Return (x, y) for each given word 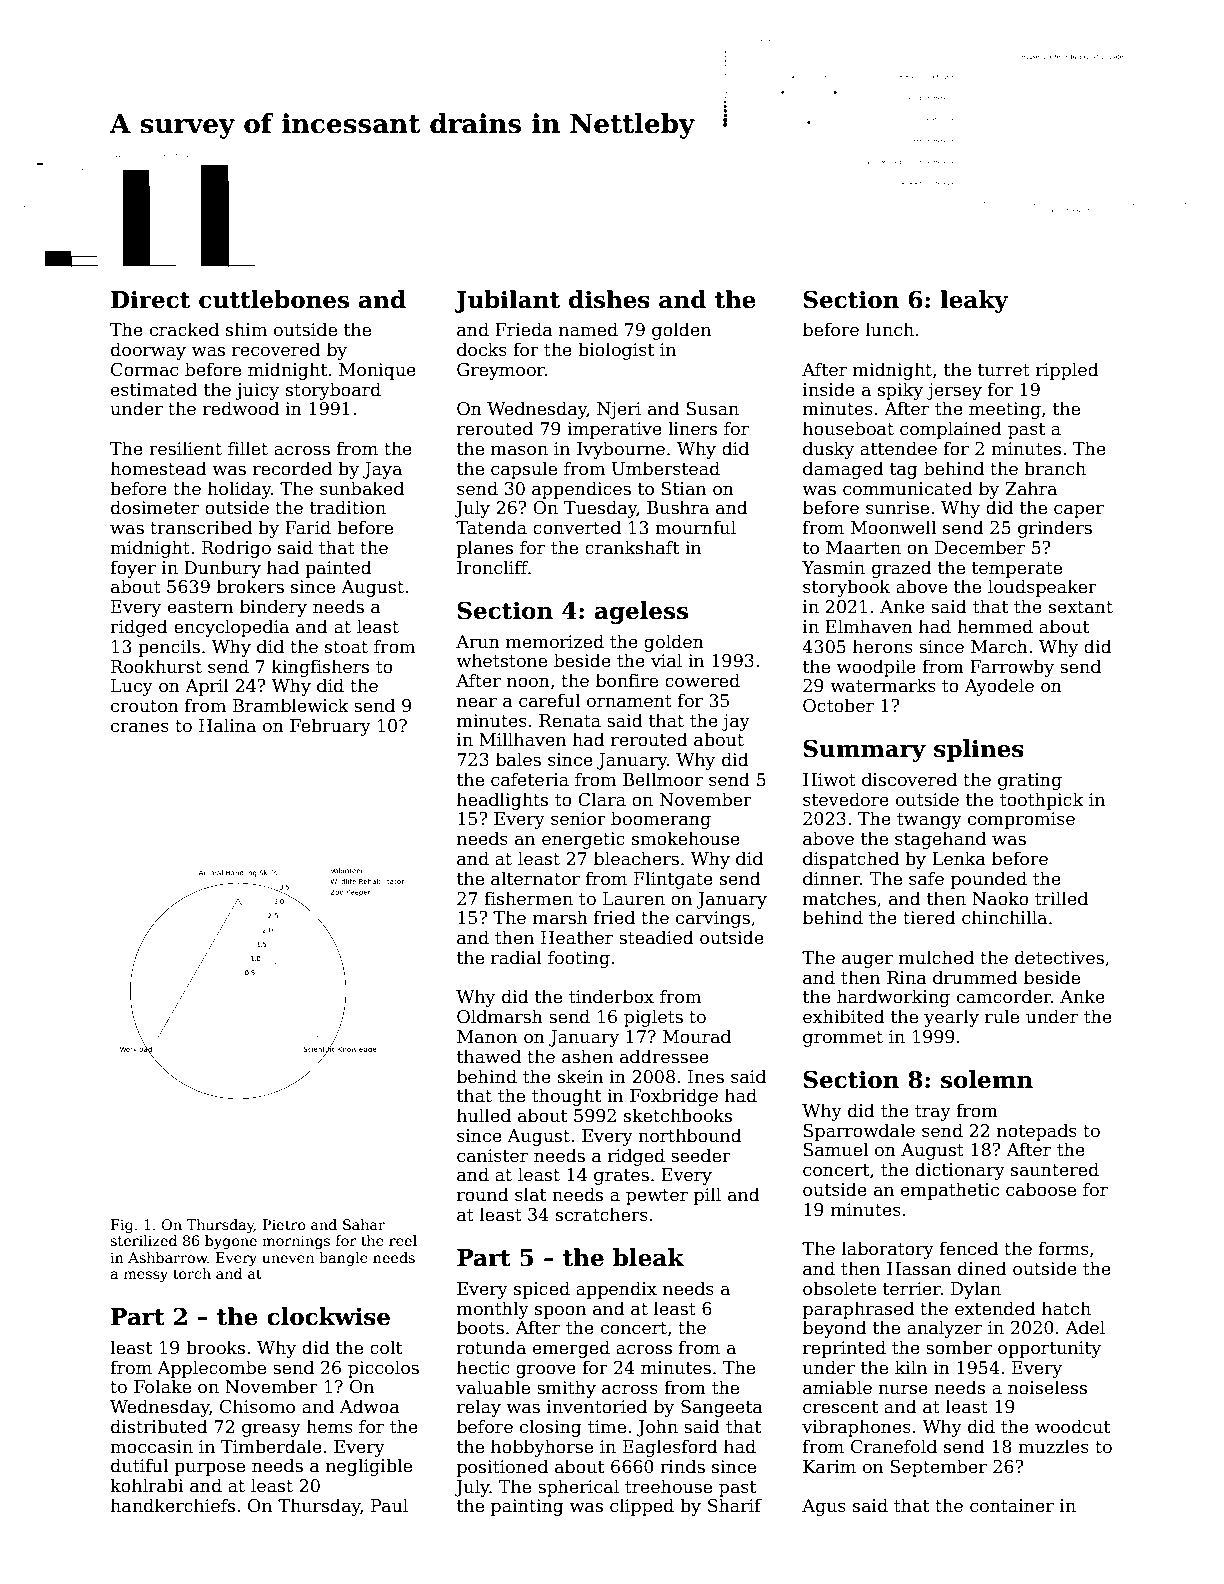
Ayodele (999, 687)
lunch (890, 329)
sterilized (143, 1240)
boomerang (661, 820)
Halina (227, 725)
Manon (487, 1037)
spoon (560, 1312)
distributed (159, 1426)
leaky (974, 301)
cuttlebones (274, 299)
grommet (843, 1039)
